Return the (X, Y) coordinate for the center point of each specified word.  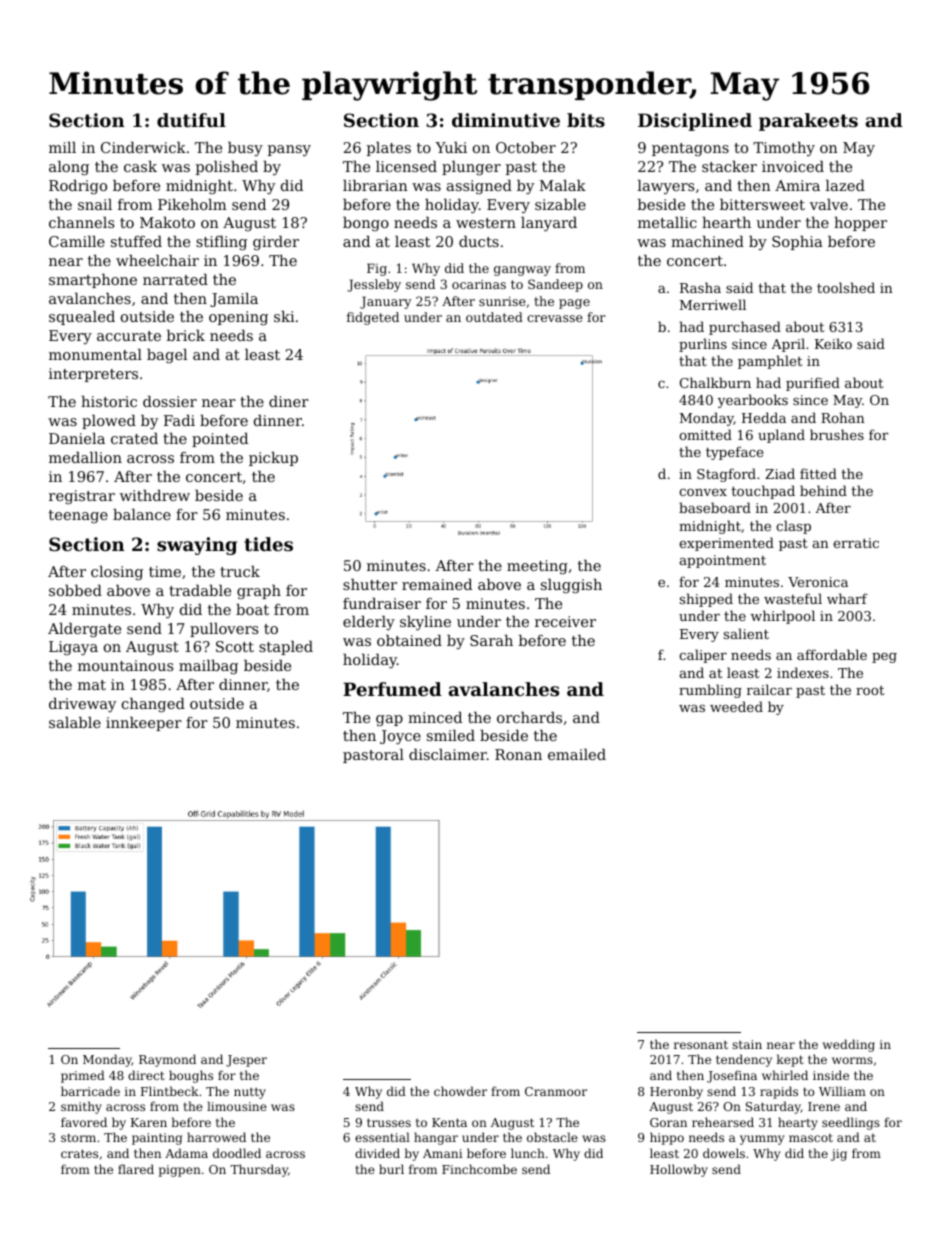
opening (238, 318)
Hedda (764, 417)
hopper (860, 224)
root (870, 690)
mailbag (208, 667)
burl (391, 1169)
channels (81, 222)
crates (79, 1153)
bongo (366, 224)
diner (289, 401)
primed (83, 1076)
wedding (849, 1045)
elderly (369, 623)
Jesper (246, 1061)
